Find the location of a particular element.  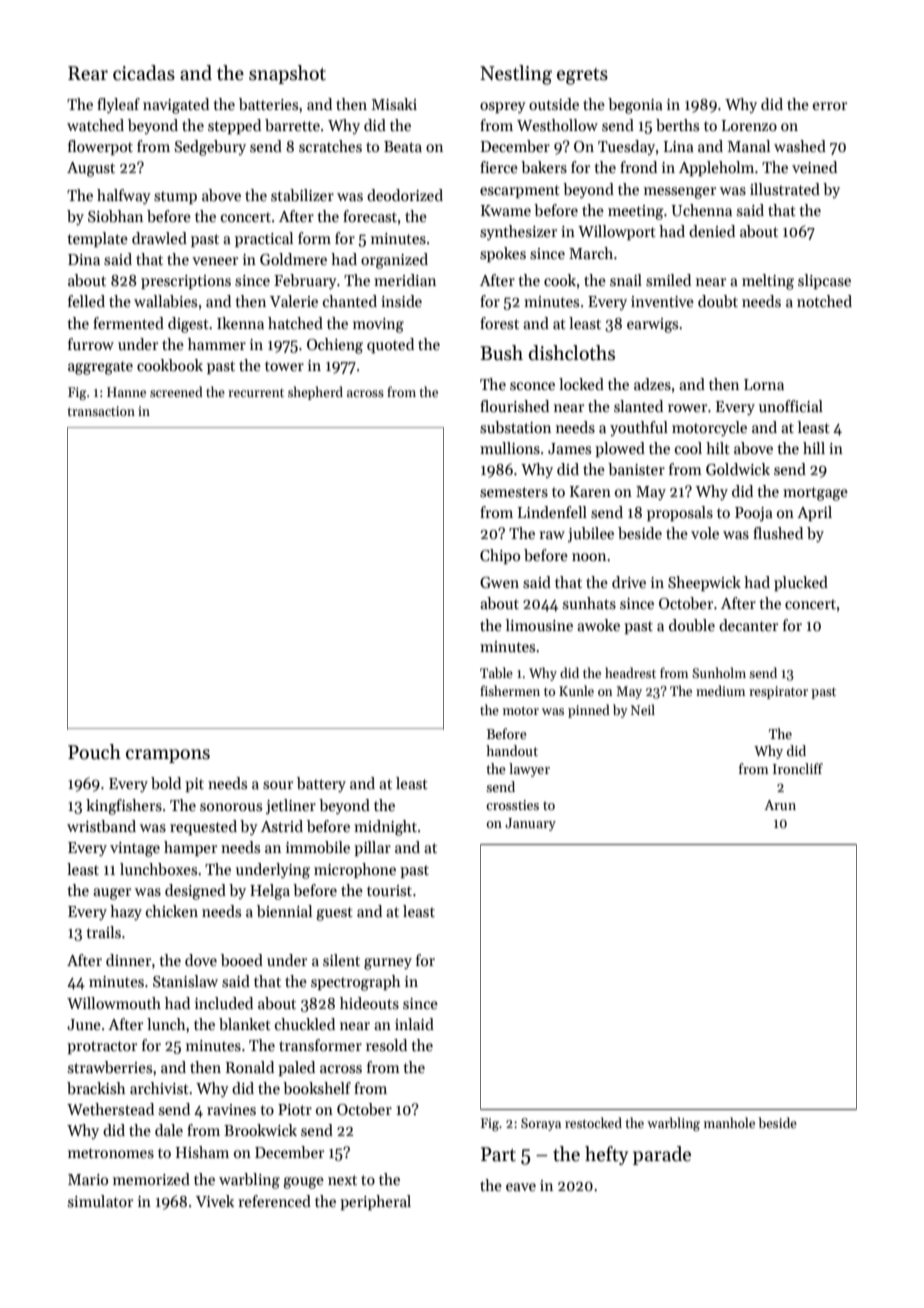

Ironcliff is located at coordinates (798, 768).
